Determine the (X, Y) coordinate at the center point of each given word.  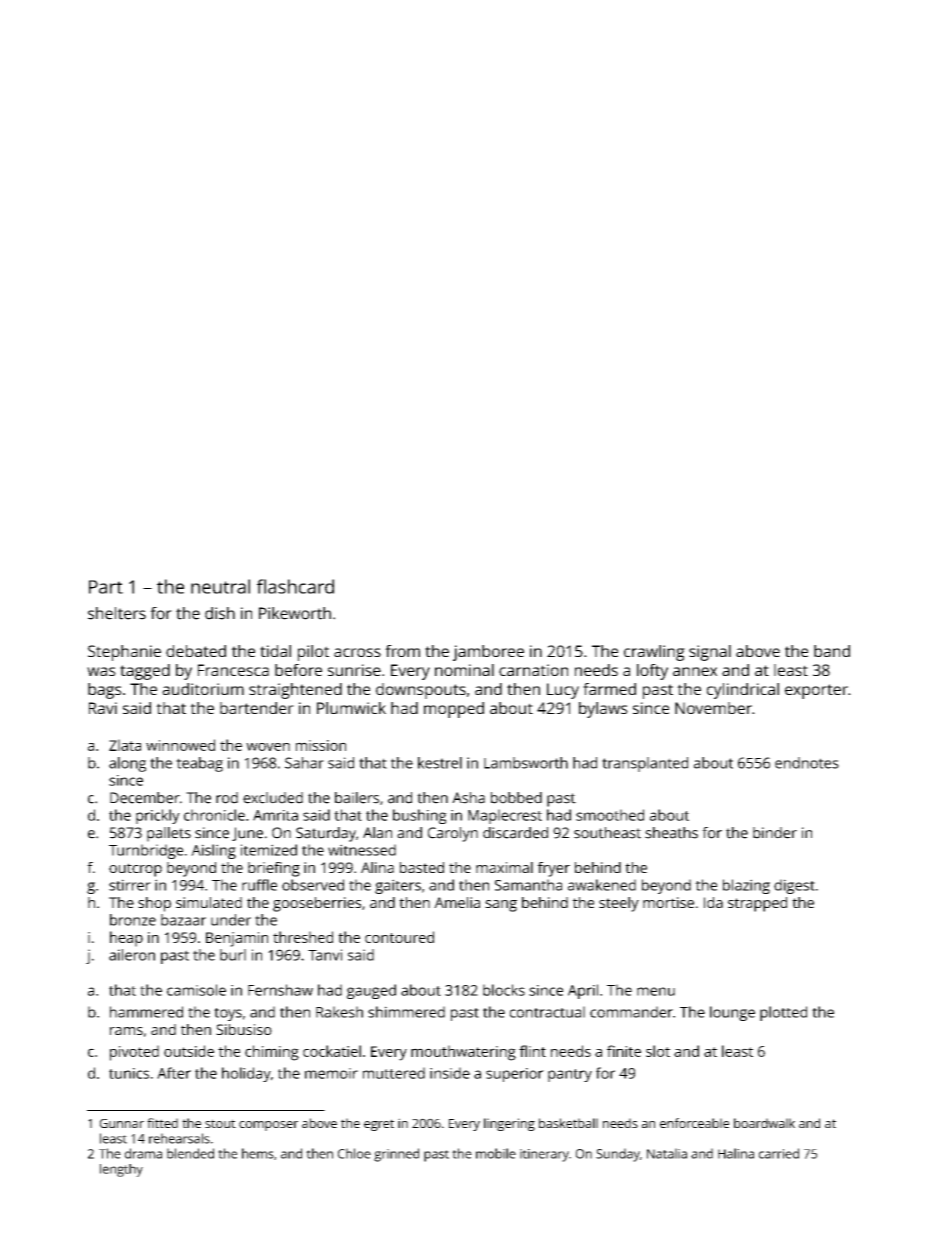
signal (710, 653)
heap (126, 939)
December (145, 798)
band (832, 651)
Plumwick (351, 708)
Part (106, 587)
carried (779, 1153)
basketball (568, 1123)
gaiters (398, 886)
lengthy (121, 1170)
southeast (607, 833)
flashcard (295, 586)
